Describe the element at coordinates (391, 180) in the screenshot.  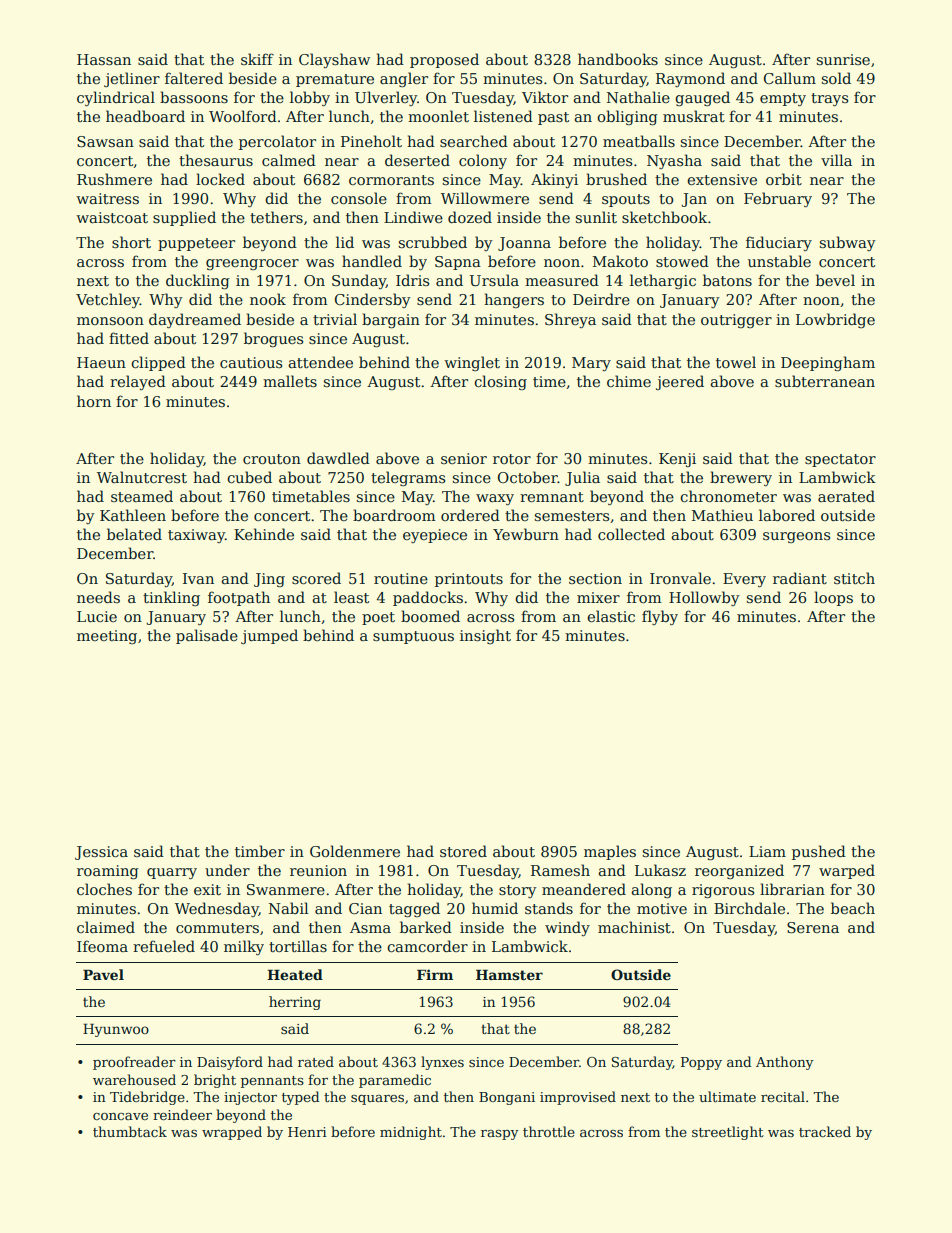
I see `cormorants` at that location.
